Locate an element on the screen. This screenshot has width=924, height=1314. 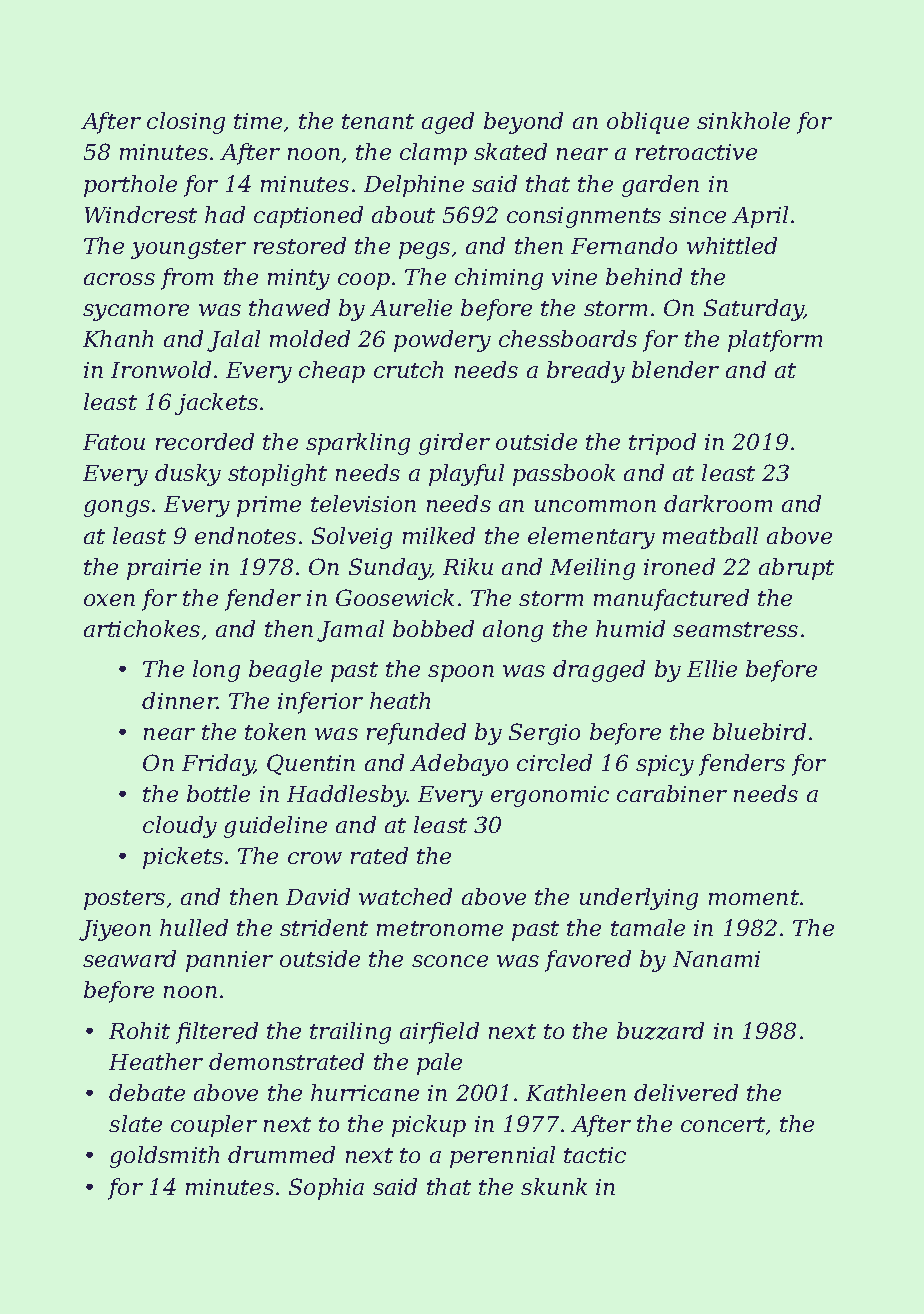
prairie is located at coordinates (164, 569).
